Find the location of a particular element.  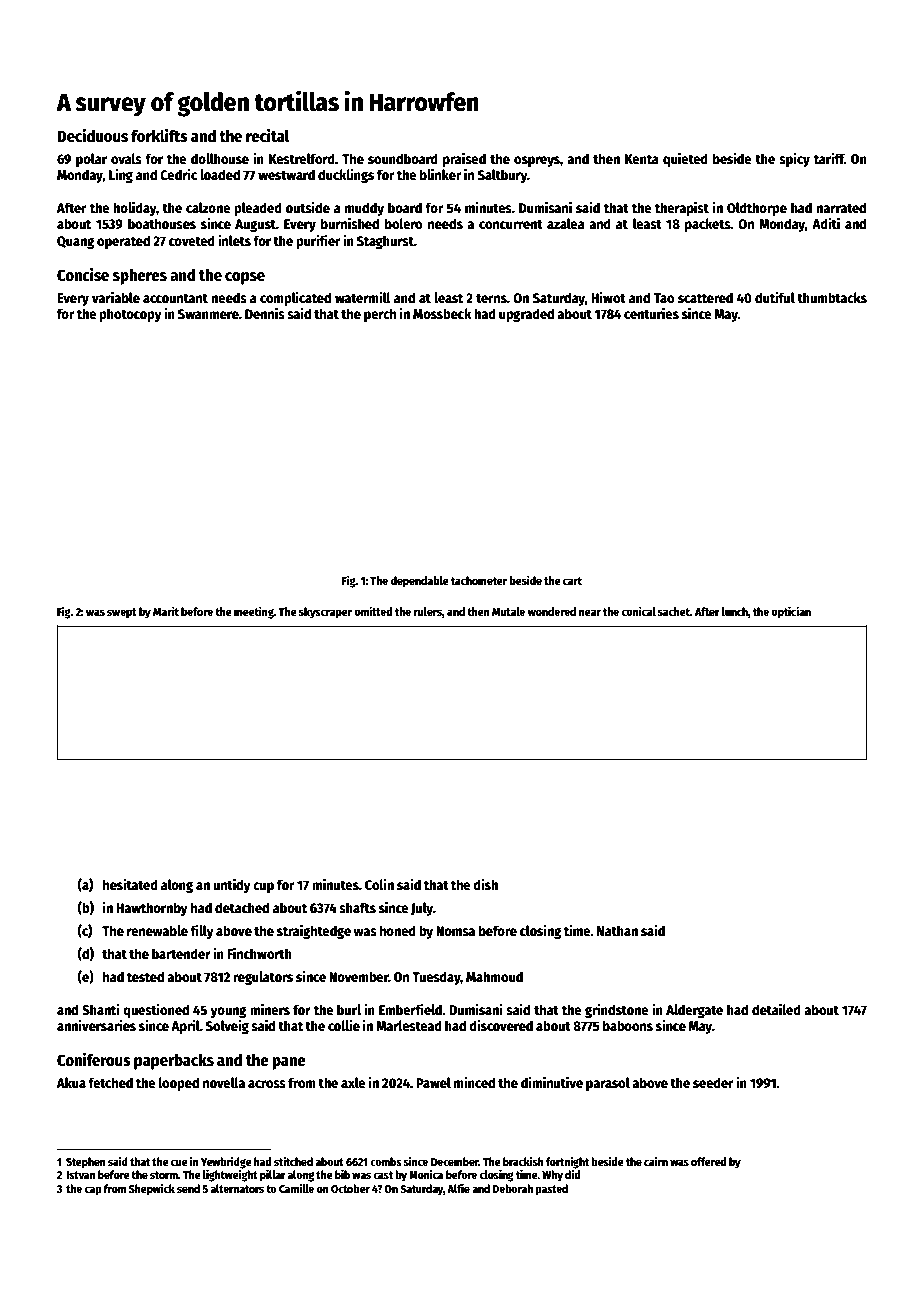

swept is located at coordinates (122, 613).
